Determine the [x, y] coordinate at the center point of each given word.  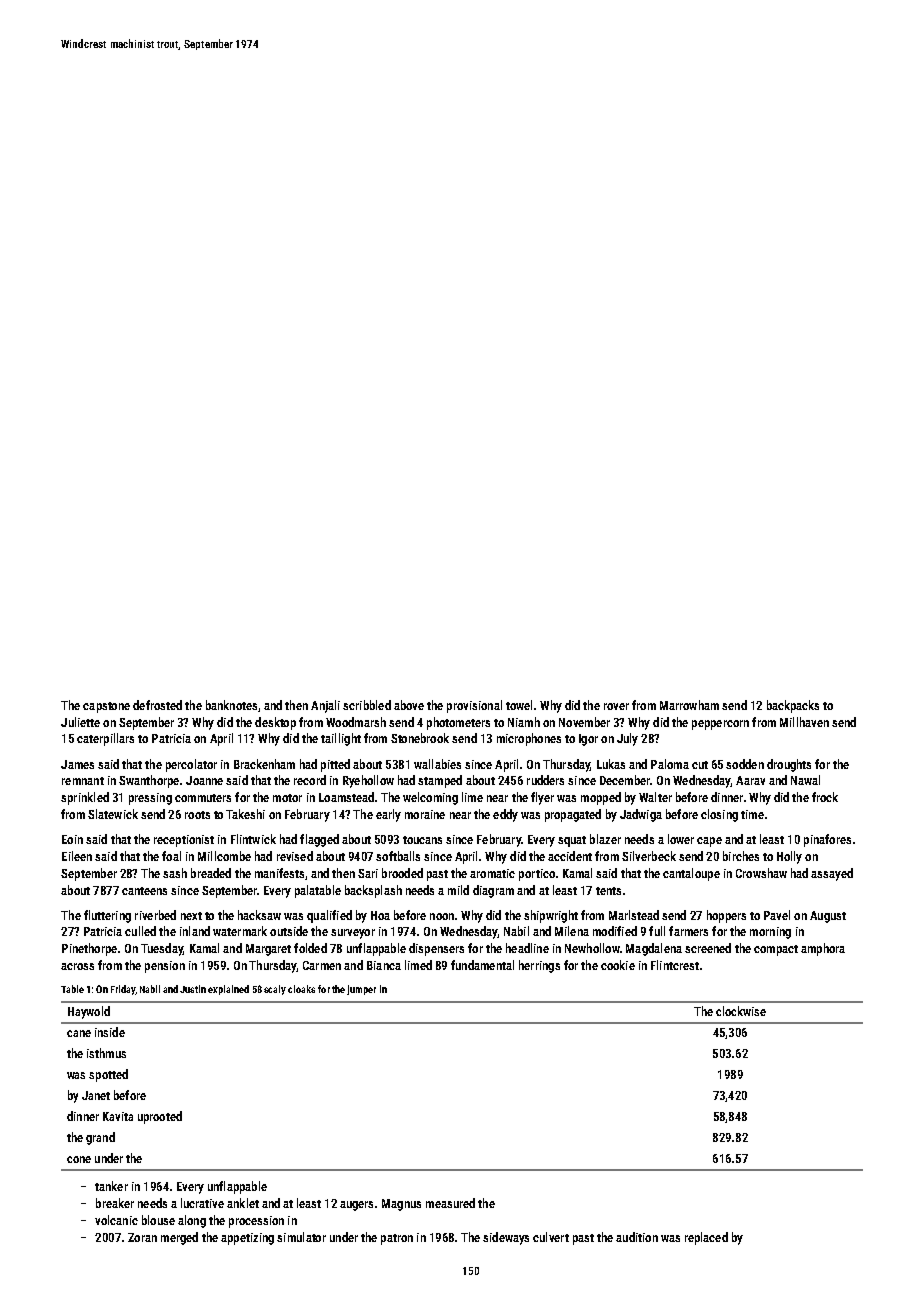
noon [442, 916]
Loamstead [346, 797]
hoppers [726, 916]
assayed [832, 874]
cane [79, 1033]
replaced [706, 1238]
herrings [539, 966]
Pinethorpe [89, 949]
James [77, 764]
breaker [115, 1203]
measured [450, 1203]
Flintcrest [675, 965]
